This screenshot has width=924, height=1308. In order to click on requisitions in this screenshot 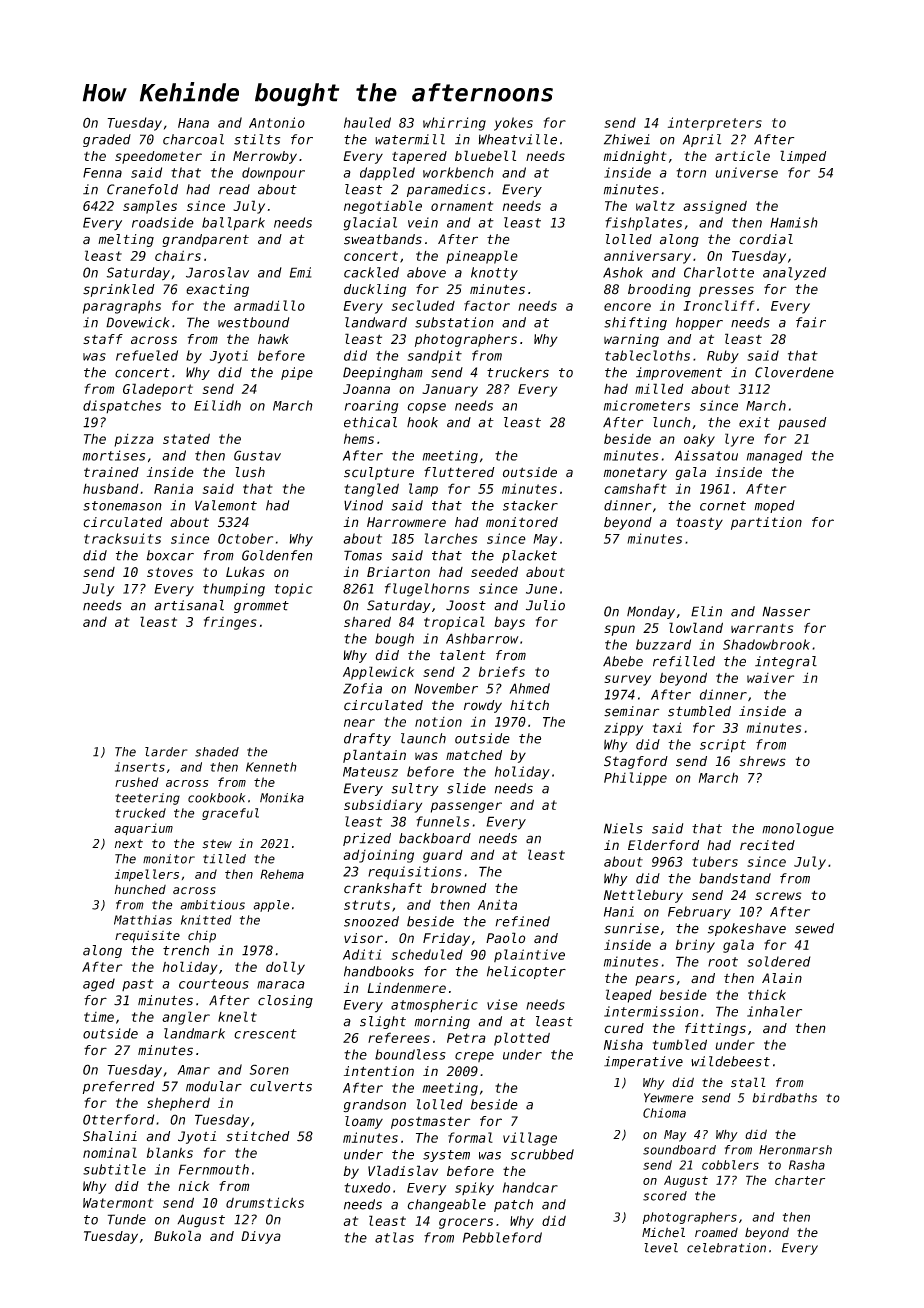, I will do `click(414, 872)`.
